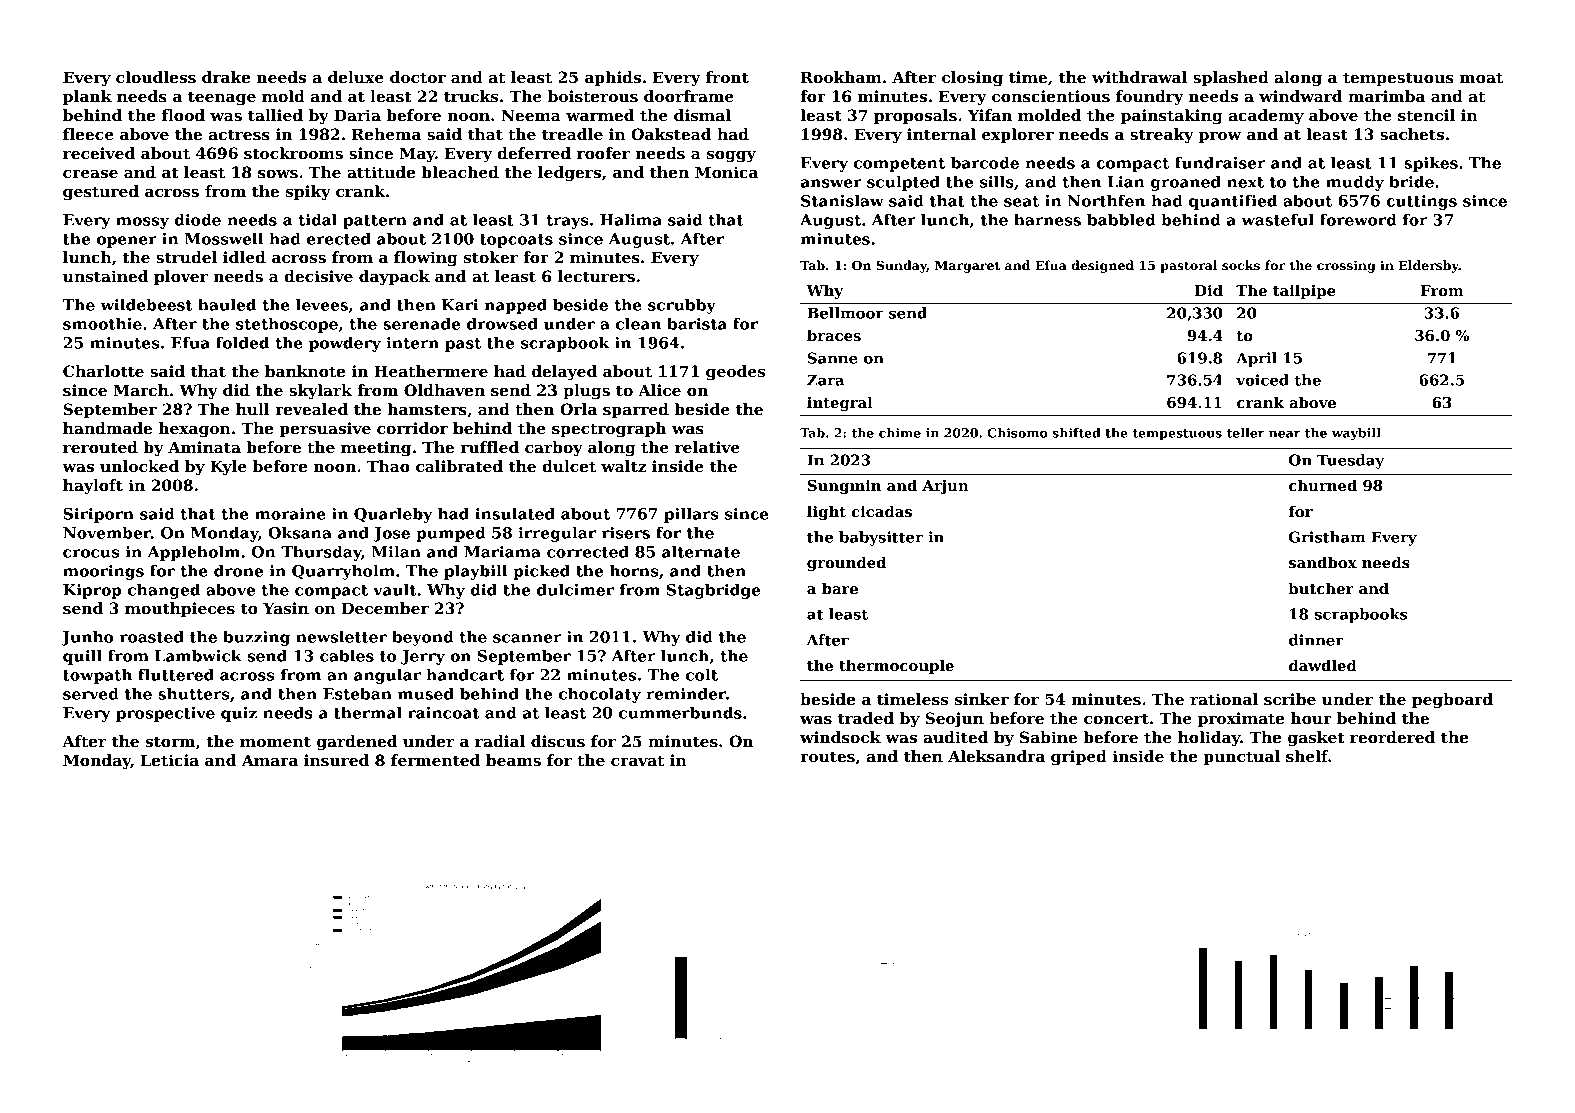  Describe the element at coordinates (325, 429) in the image. I see `persuasive` at that location.
